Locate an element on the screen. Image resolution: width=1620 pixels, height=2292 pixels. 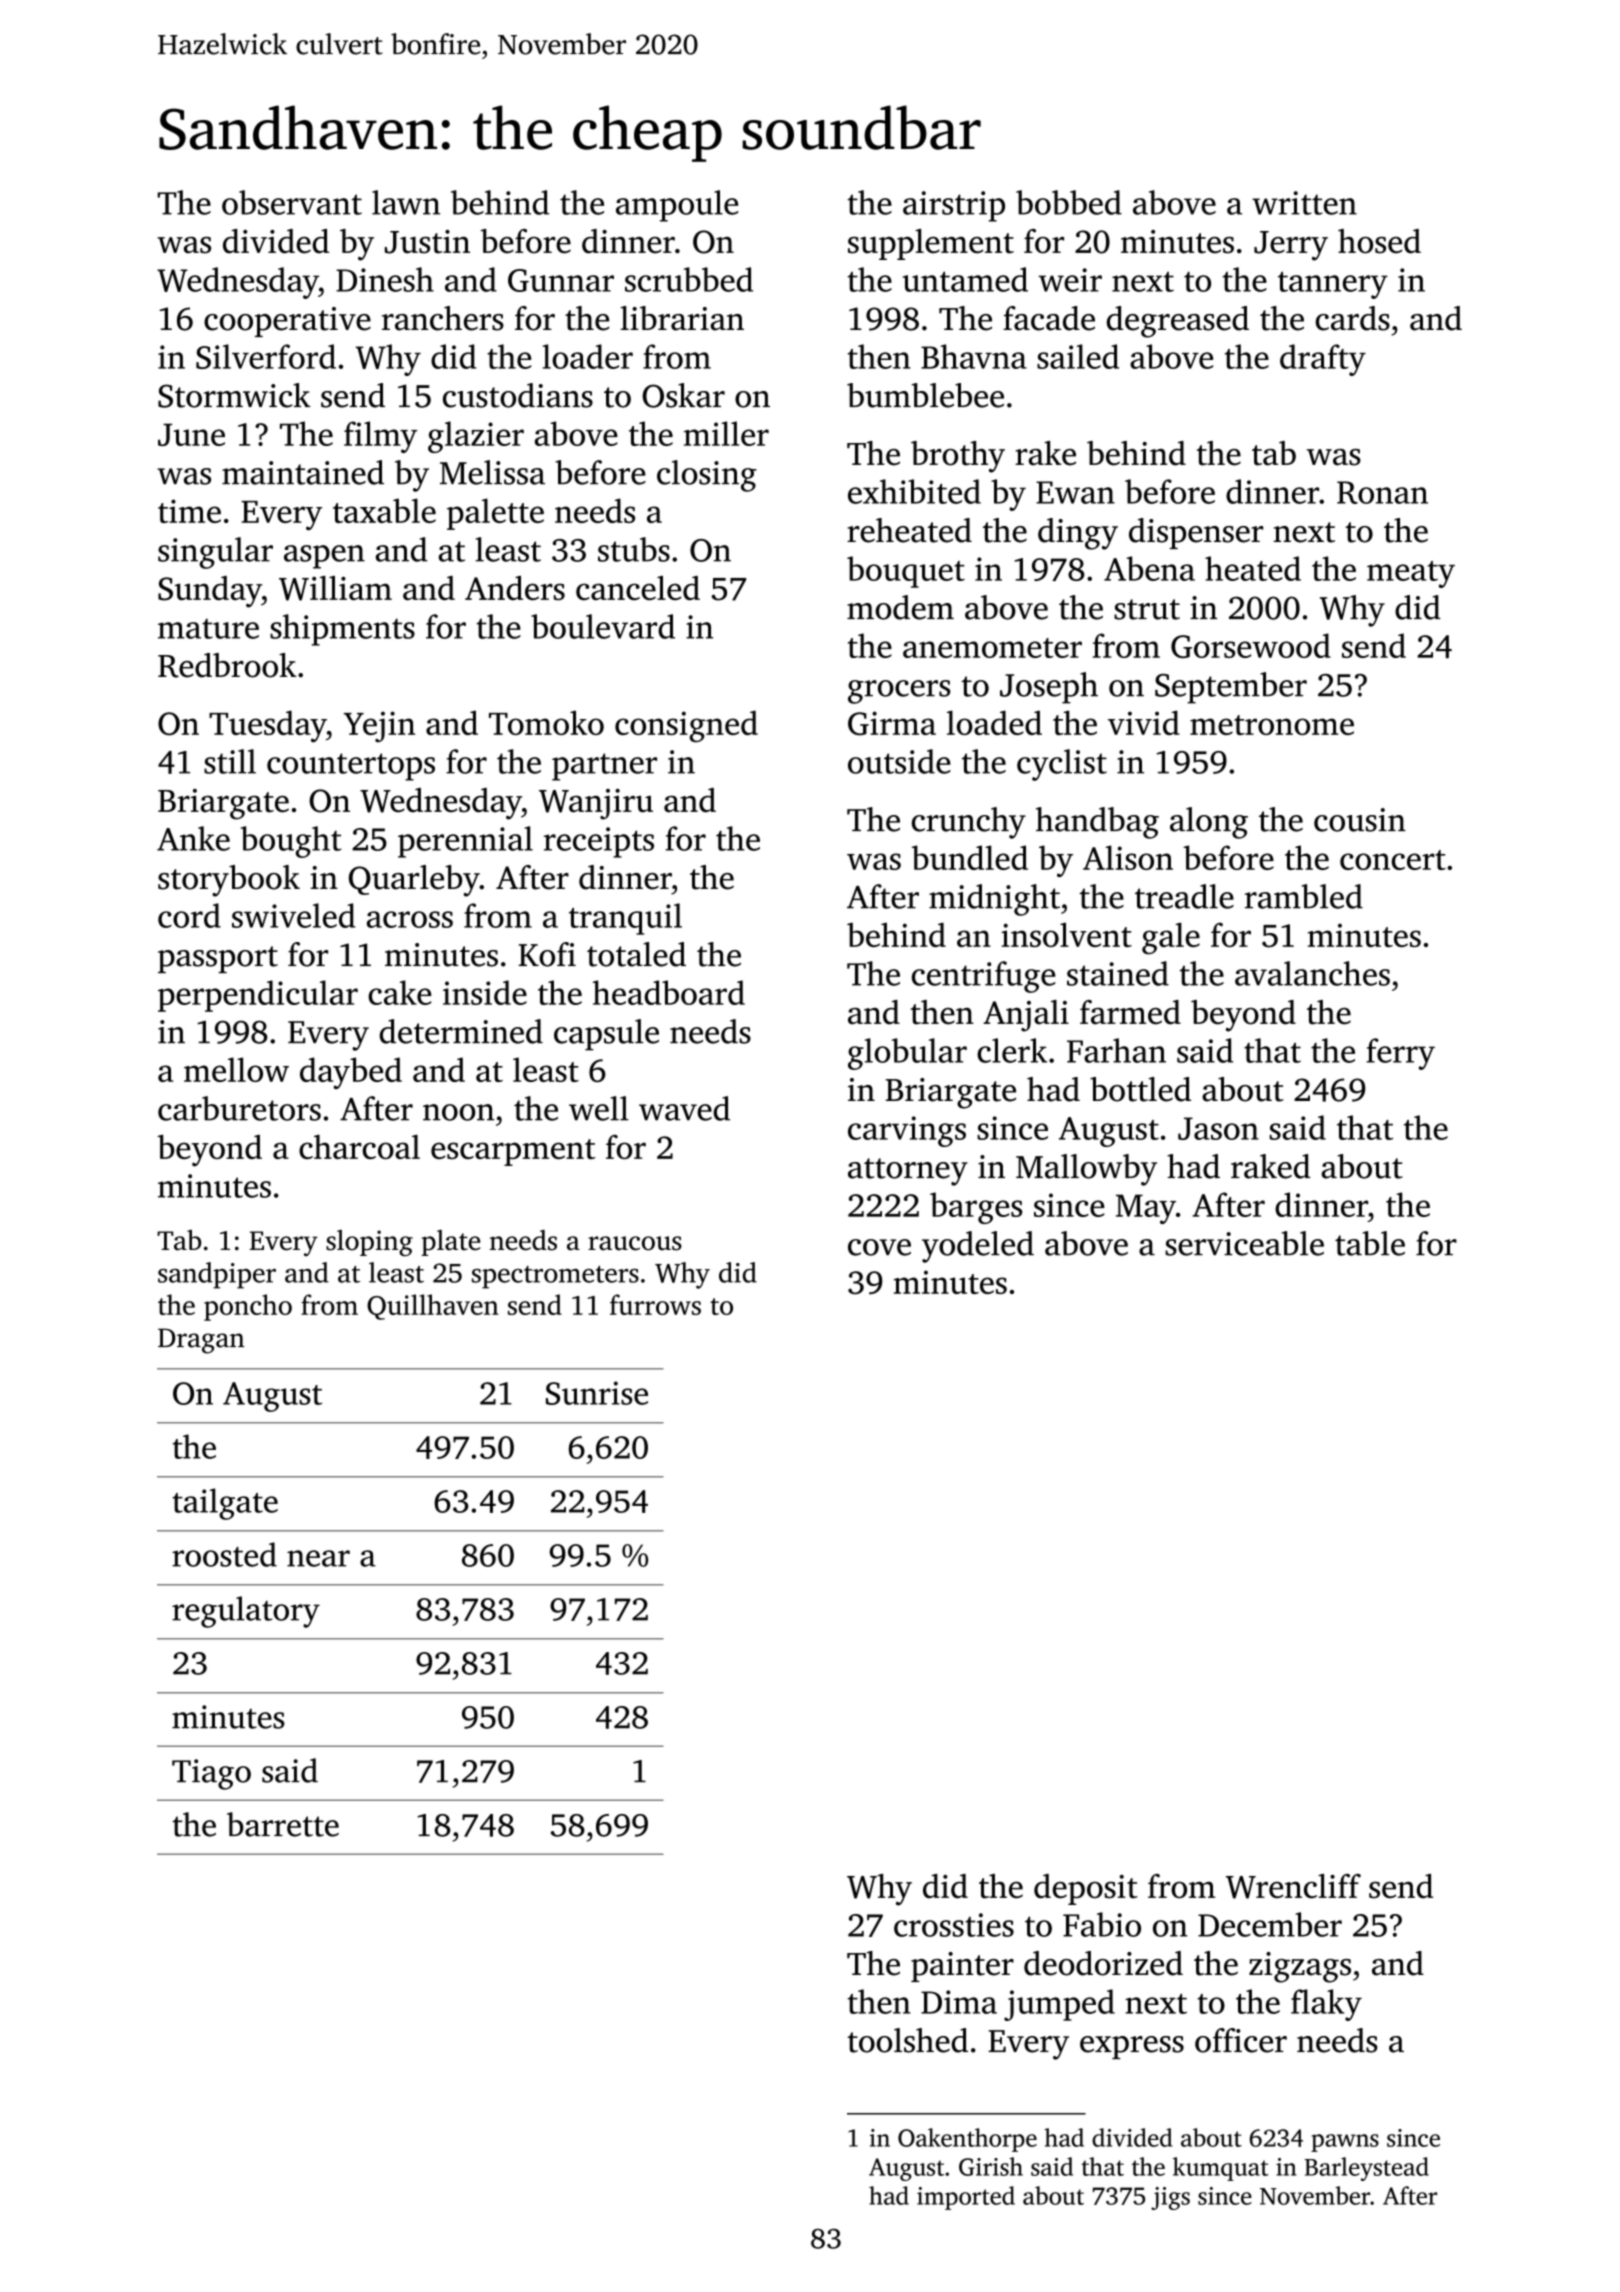
Ronan is located at coordinates (1382, 492).
